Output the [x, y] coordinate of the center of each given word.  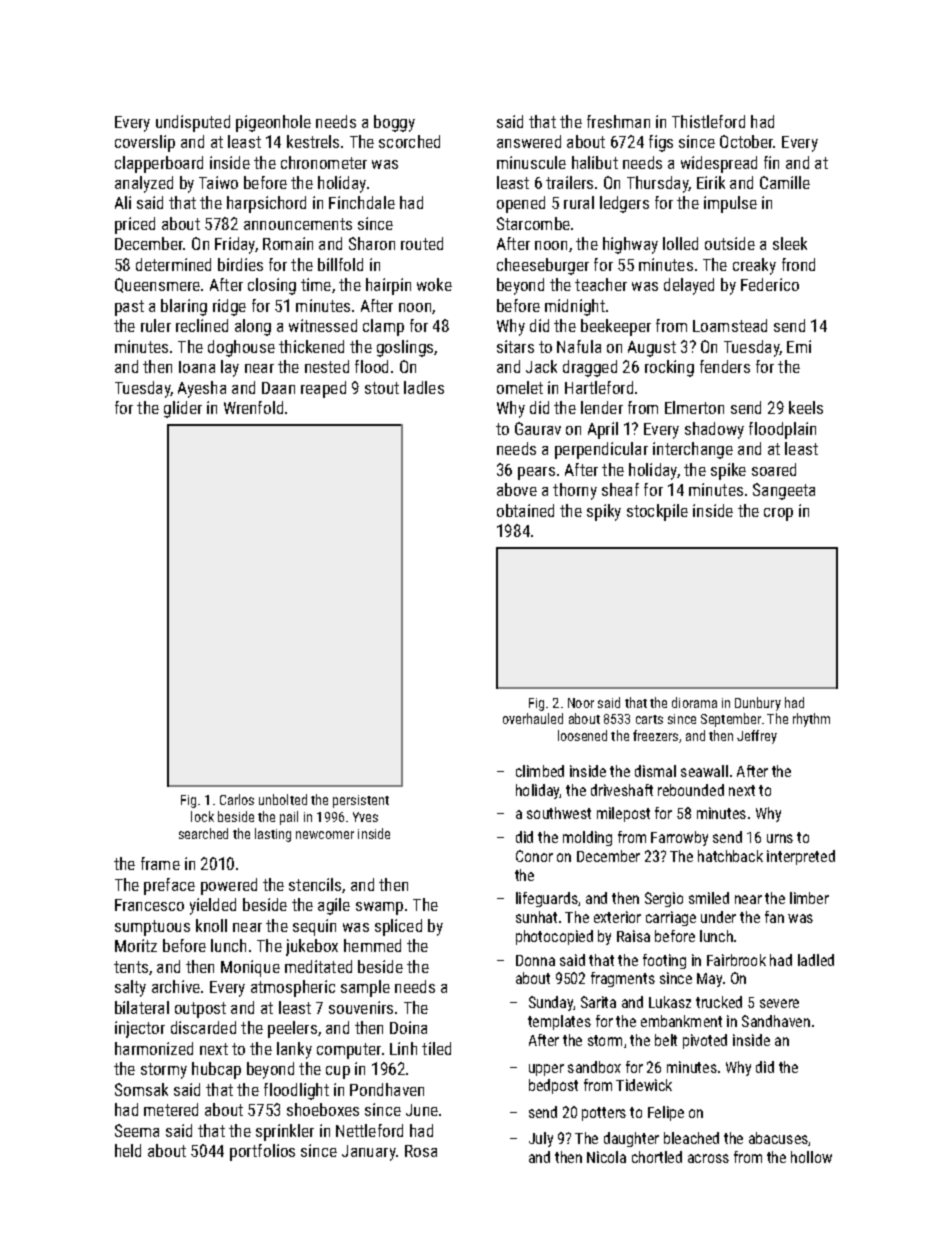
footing [664, 961]
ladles [424, 387]
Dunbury [758, 704]
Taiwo [218, 182]
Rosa [421, 1151]
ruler [156, 325]
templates [559, 1022]
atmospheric [293, 988]
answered [529, 141]
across [708, 1158]
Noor [581, 703]
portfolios [262, 1152]
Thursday [658, 184]
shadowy [714, 430]
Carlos [237, 799]
